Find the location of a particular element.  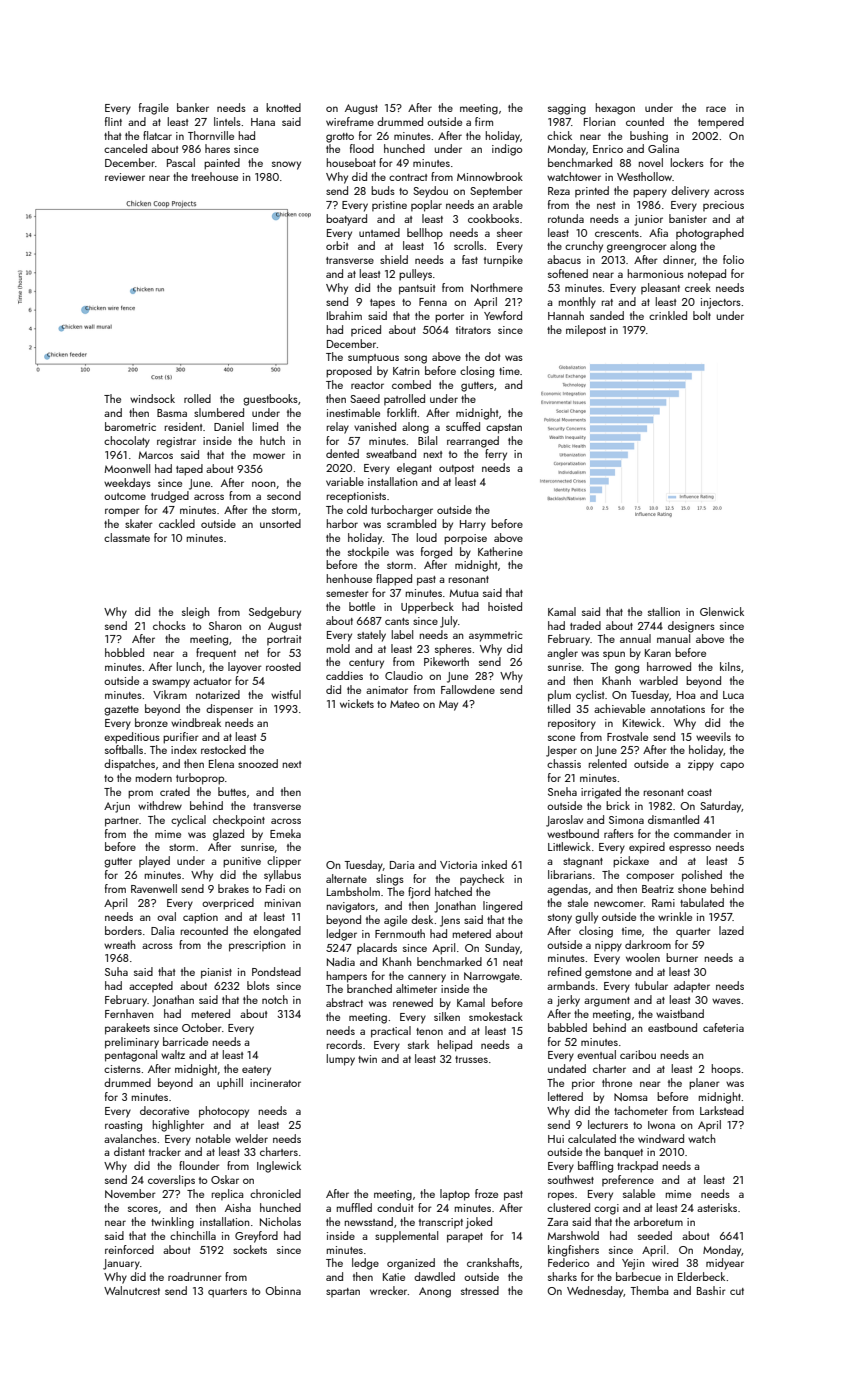

Katherine is located at coordinates (500, 551).
